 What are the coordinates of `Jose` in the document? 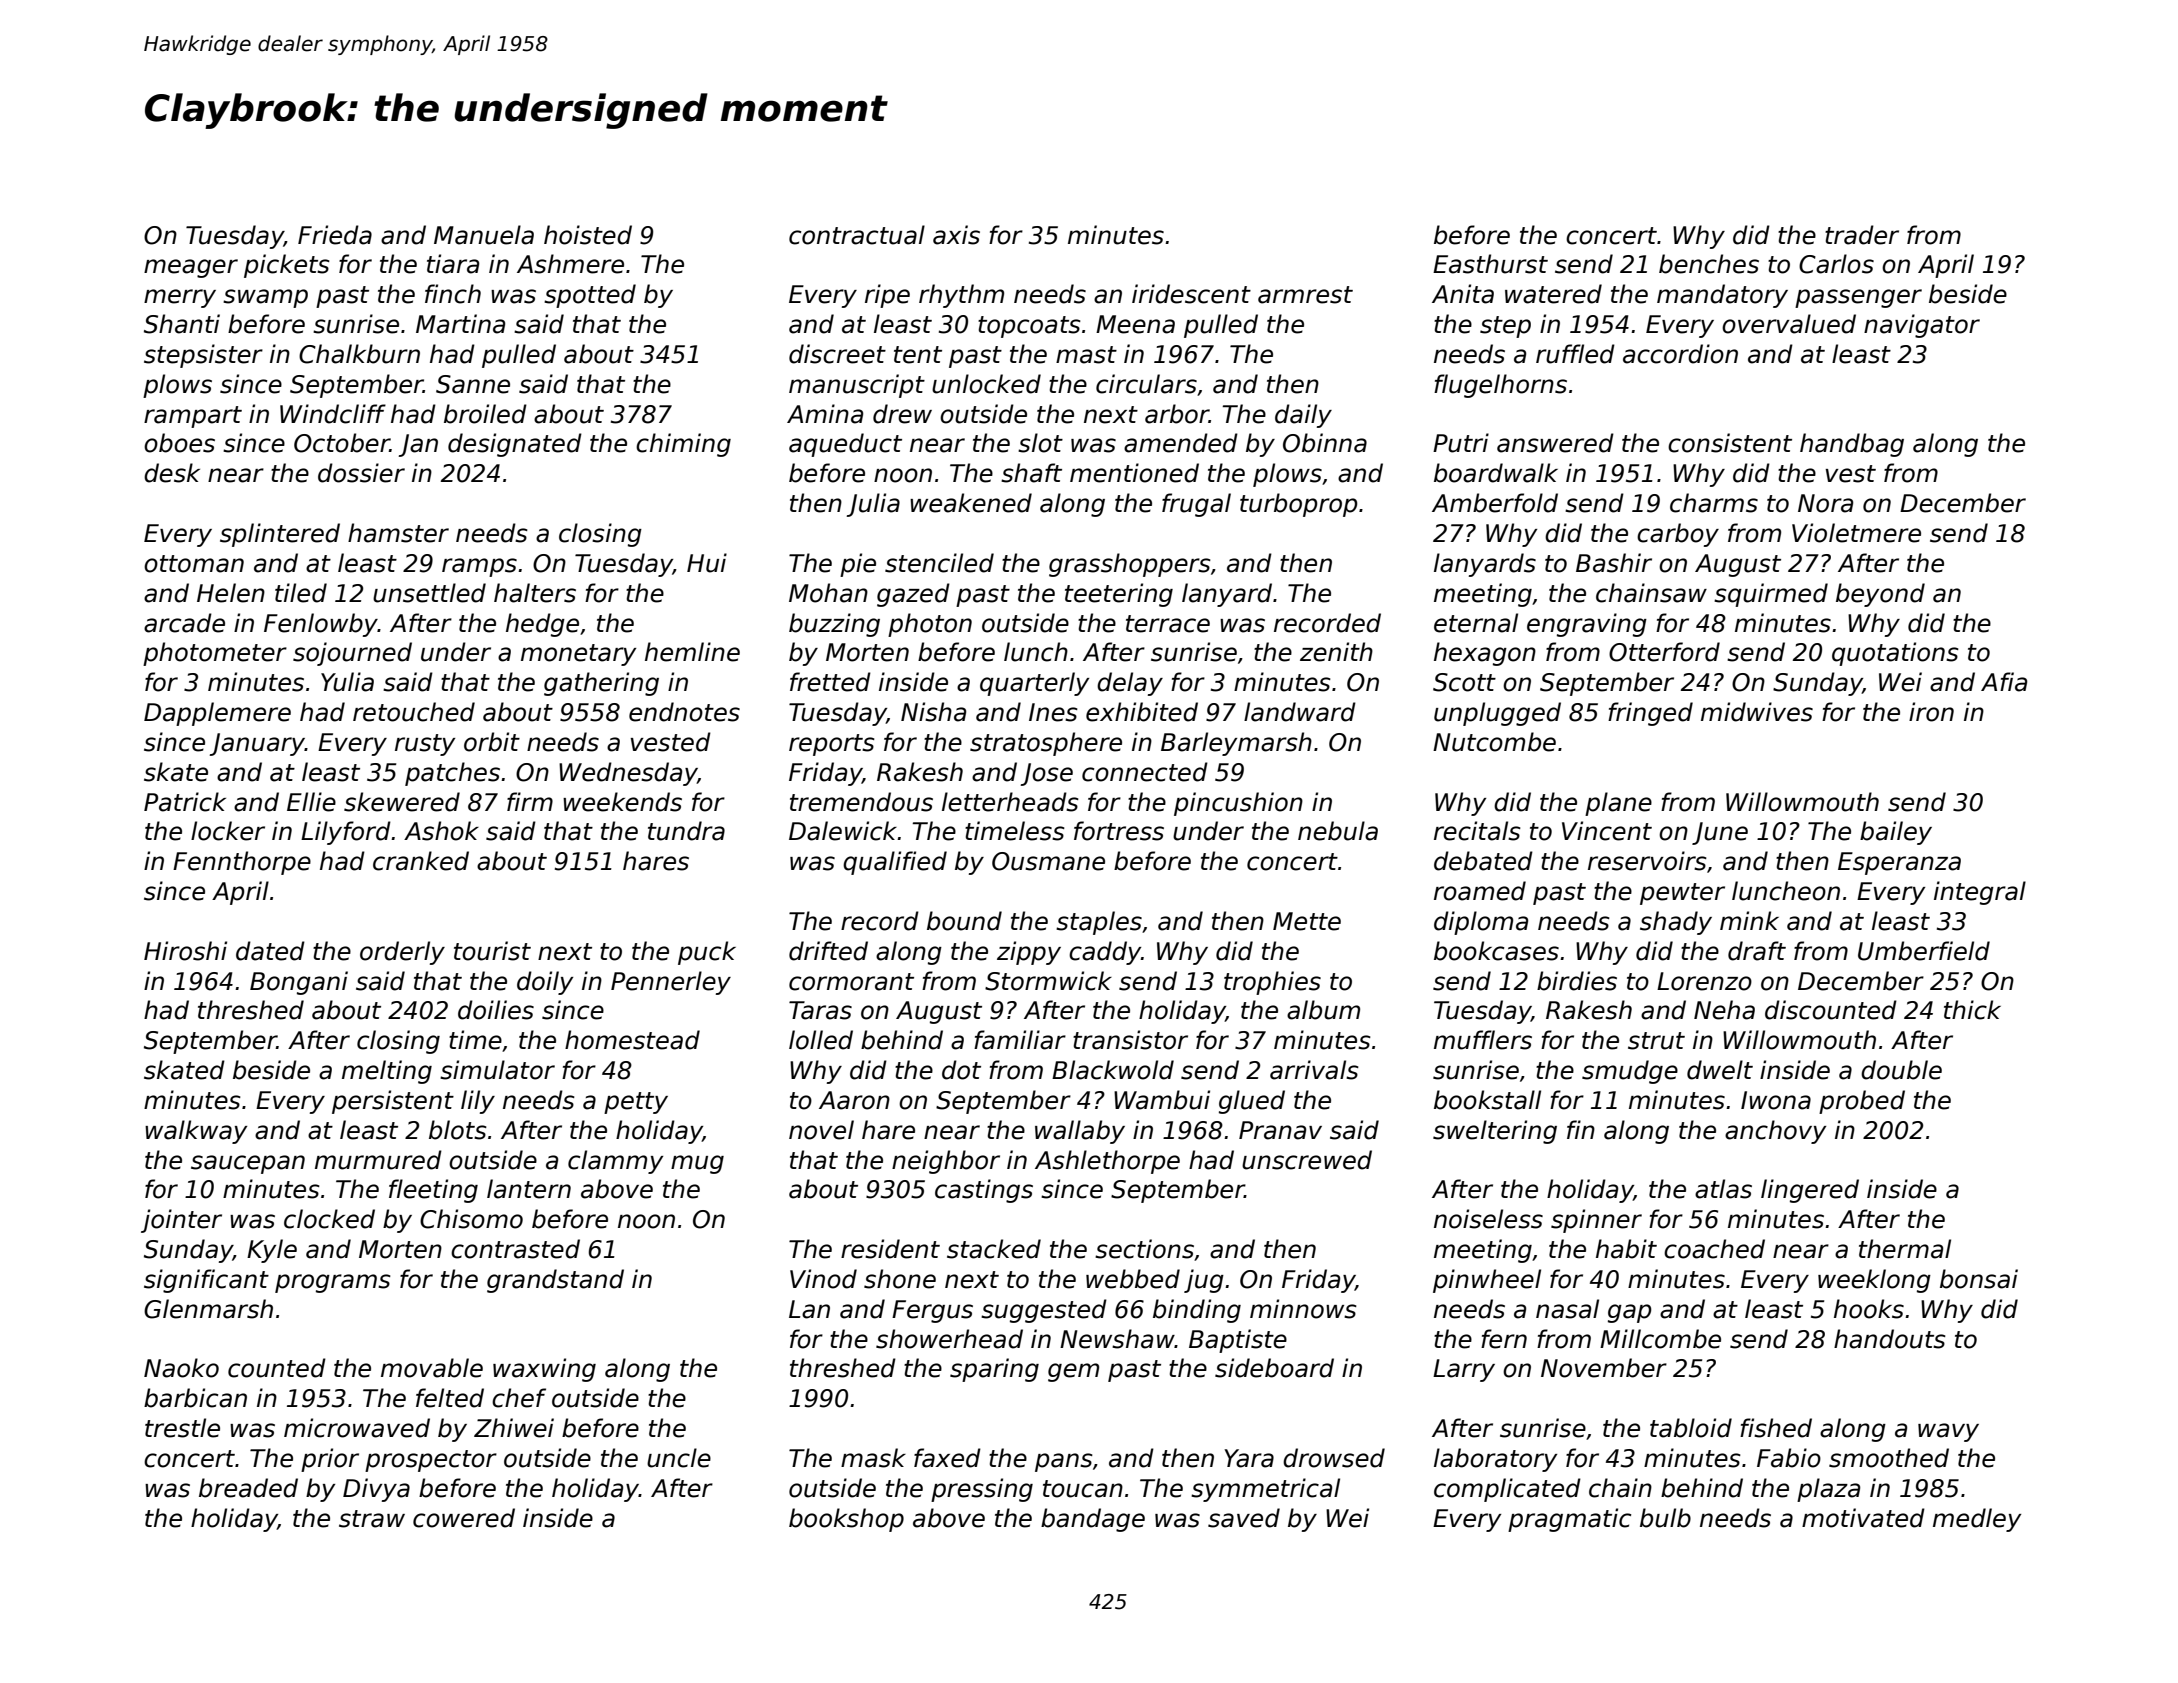 It's located at (1046, 774).
